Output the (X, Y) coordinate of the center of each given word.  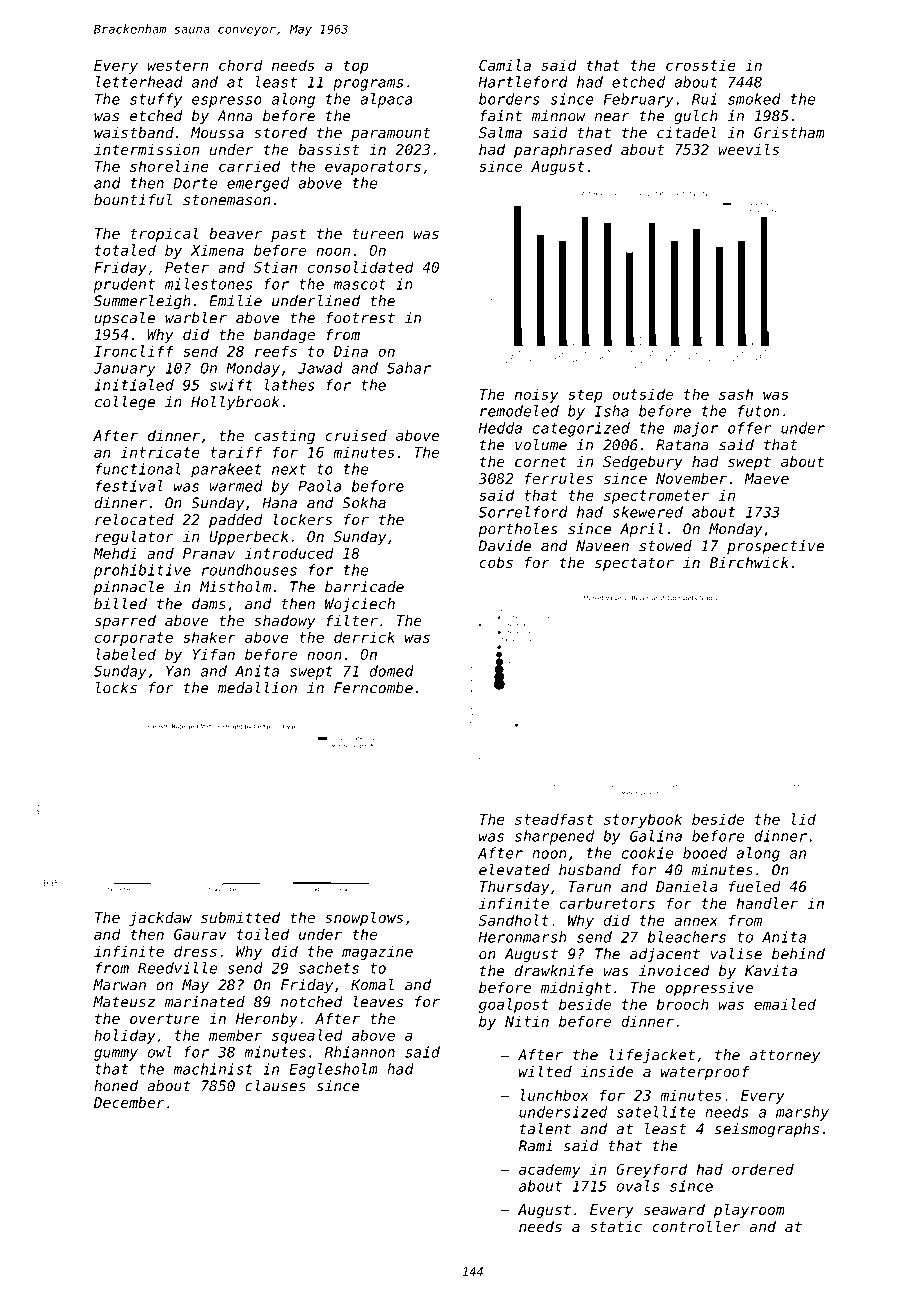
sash (736, 394)
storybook (643, 820)
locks (116, 688)
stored (280, 132)
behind (798, 954)
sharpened (554, 837)
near (612, 117)
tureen (378, 233)
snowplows (364, 918)
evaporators (373, 168)
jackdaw (160, 919)
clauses (275, 1086)
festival (129, 486)
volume (541, 445)
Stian (275, 267)
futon (759, 411)
